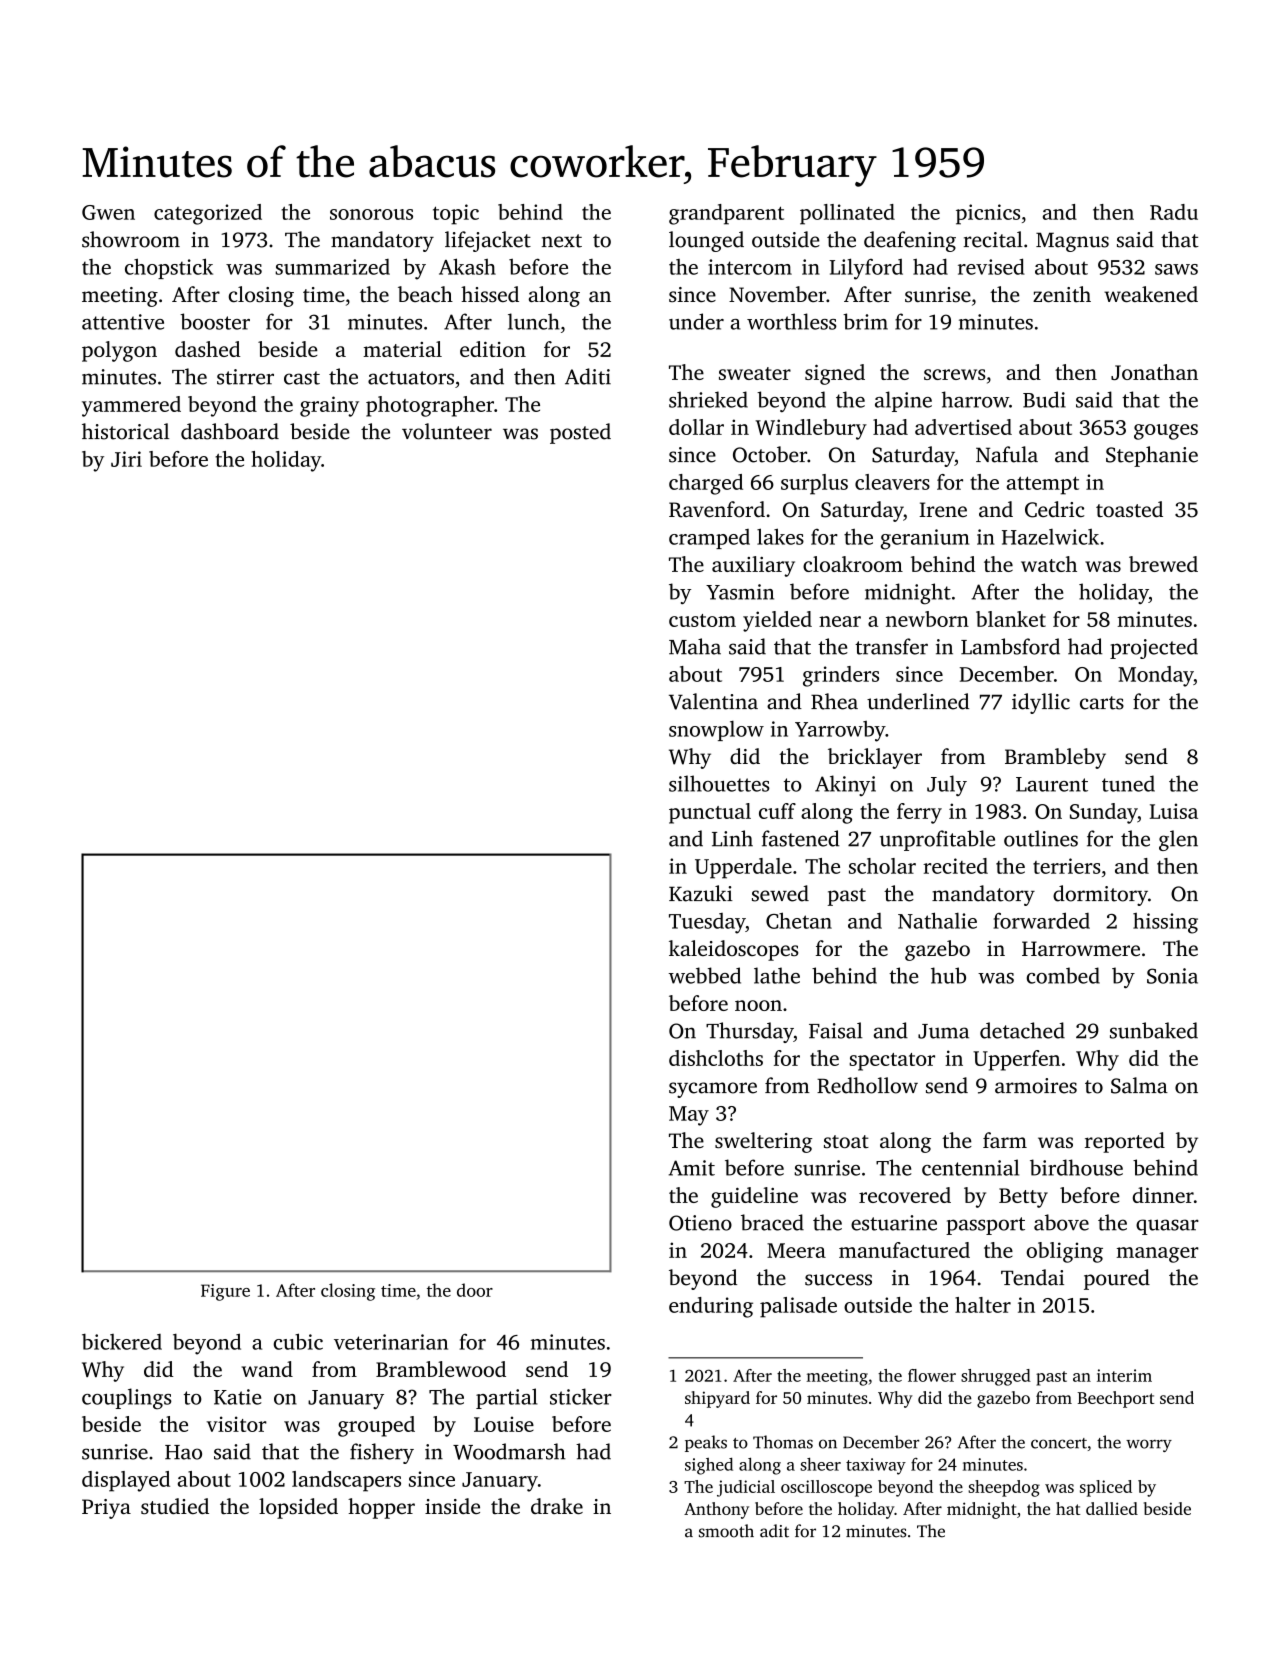 This screenshot has height=1656, width=1280. I want to click on Kazuki, so click(701, 893).
